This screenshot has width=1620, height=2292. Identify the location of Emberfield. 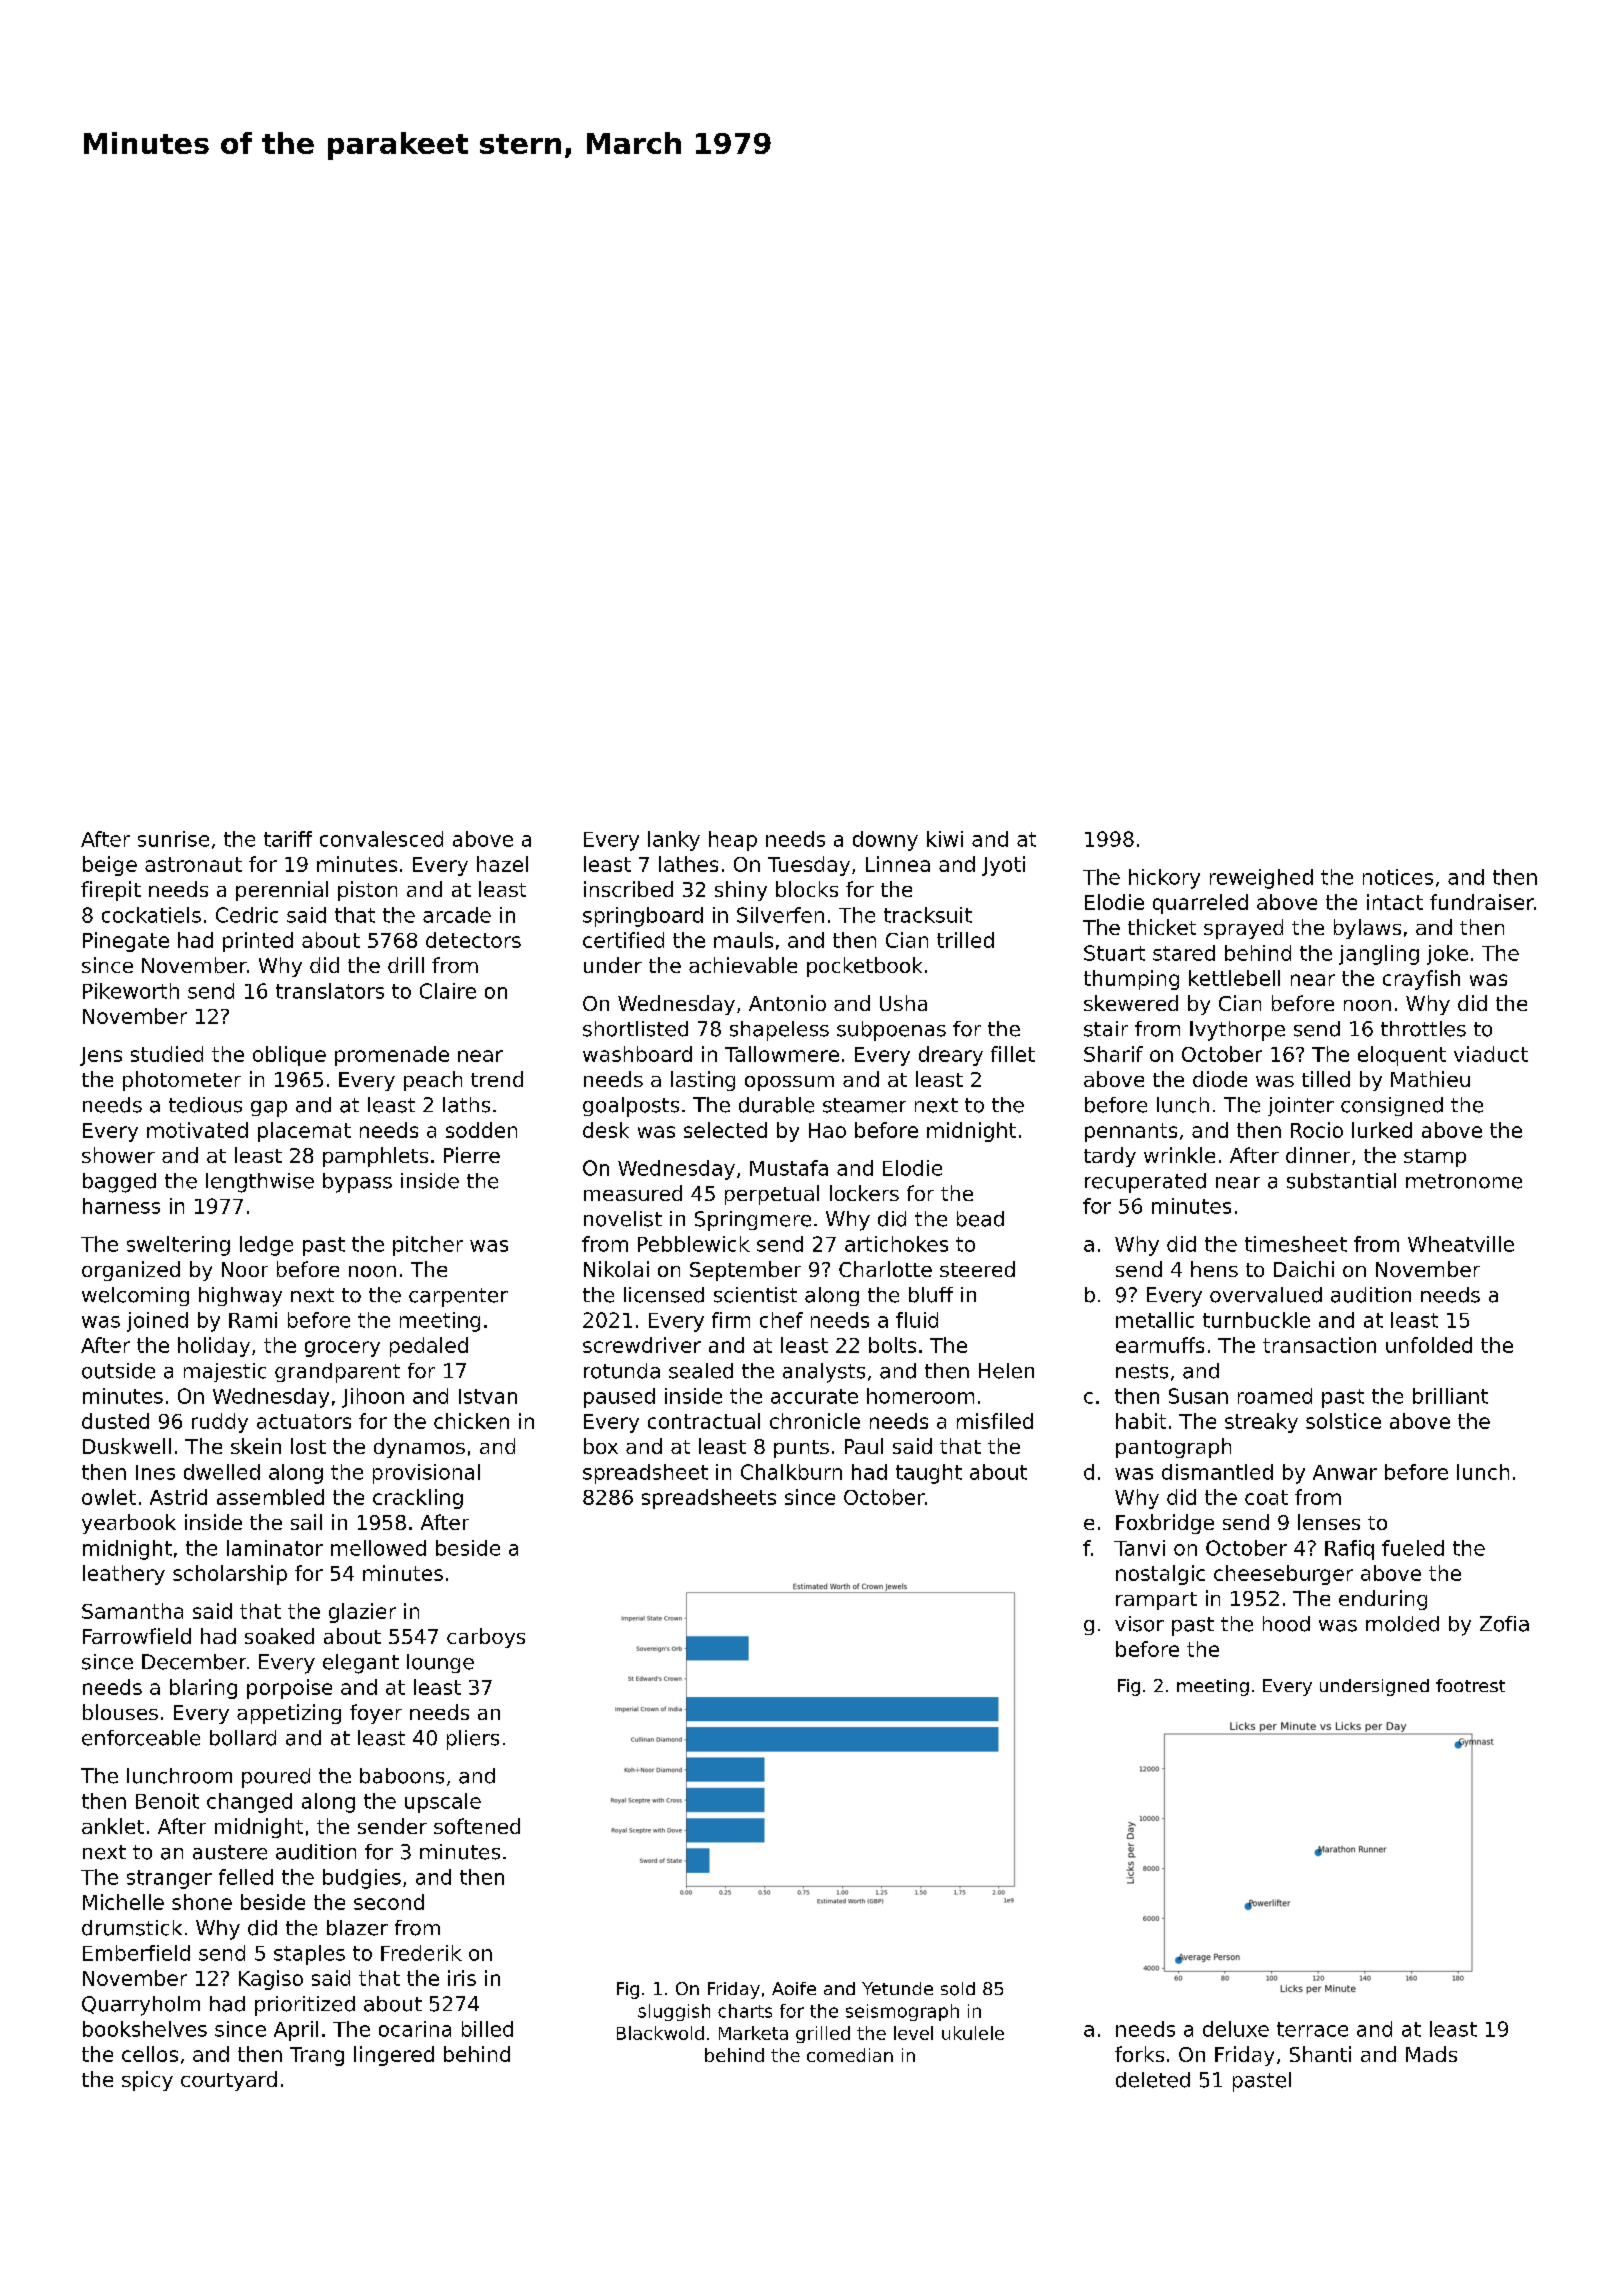
(136, 1953).
